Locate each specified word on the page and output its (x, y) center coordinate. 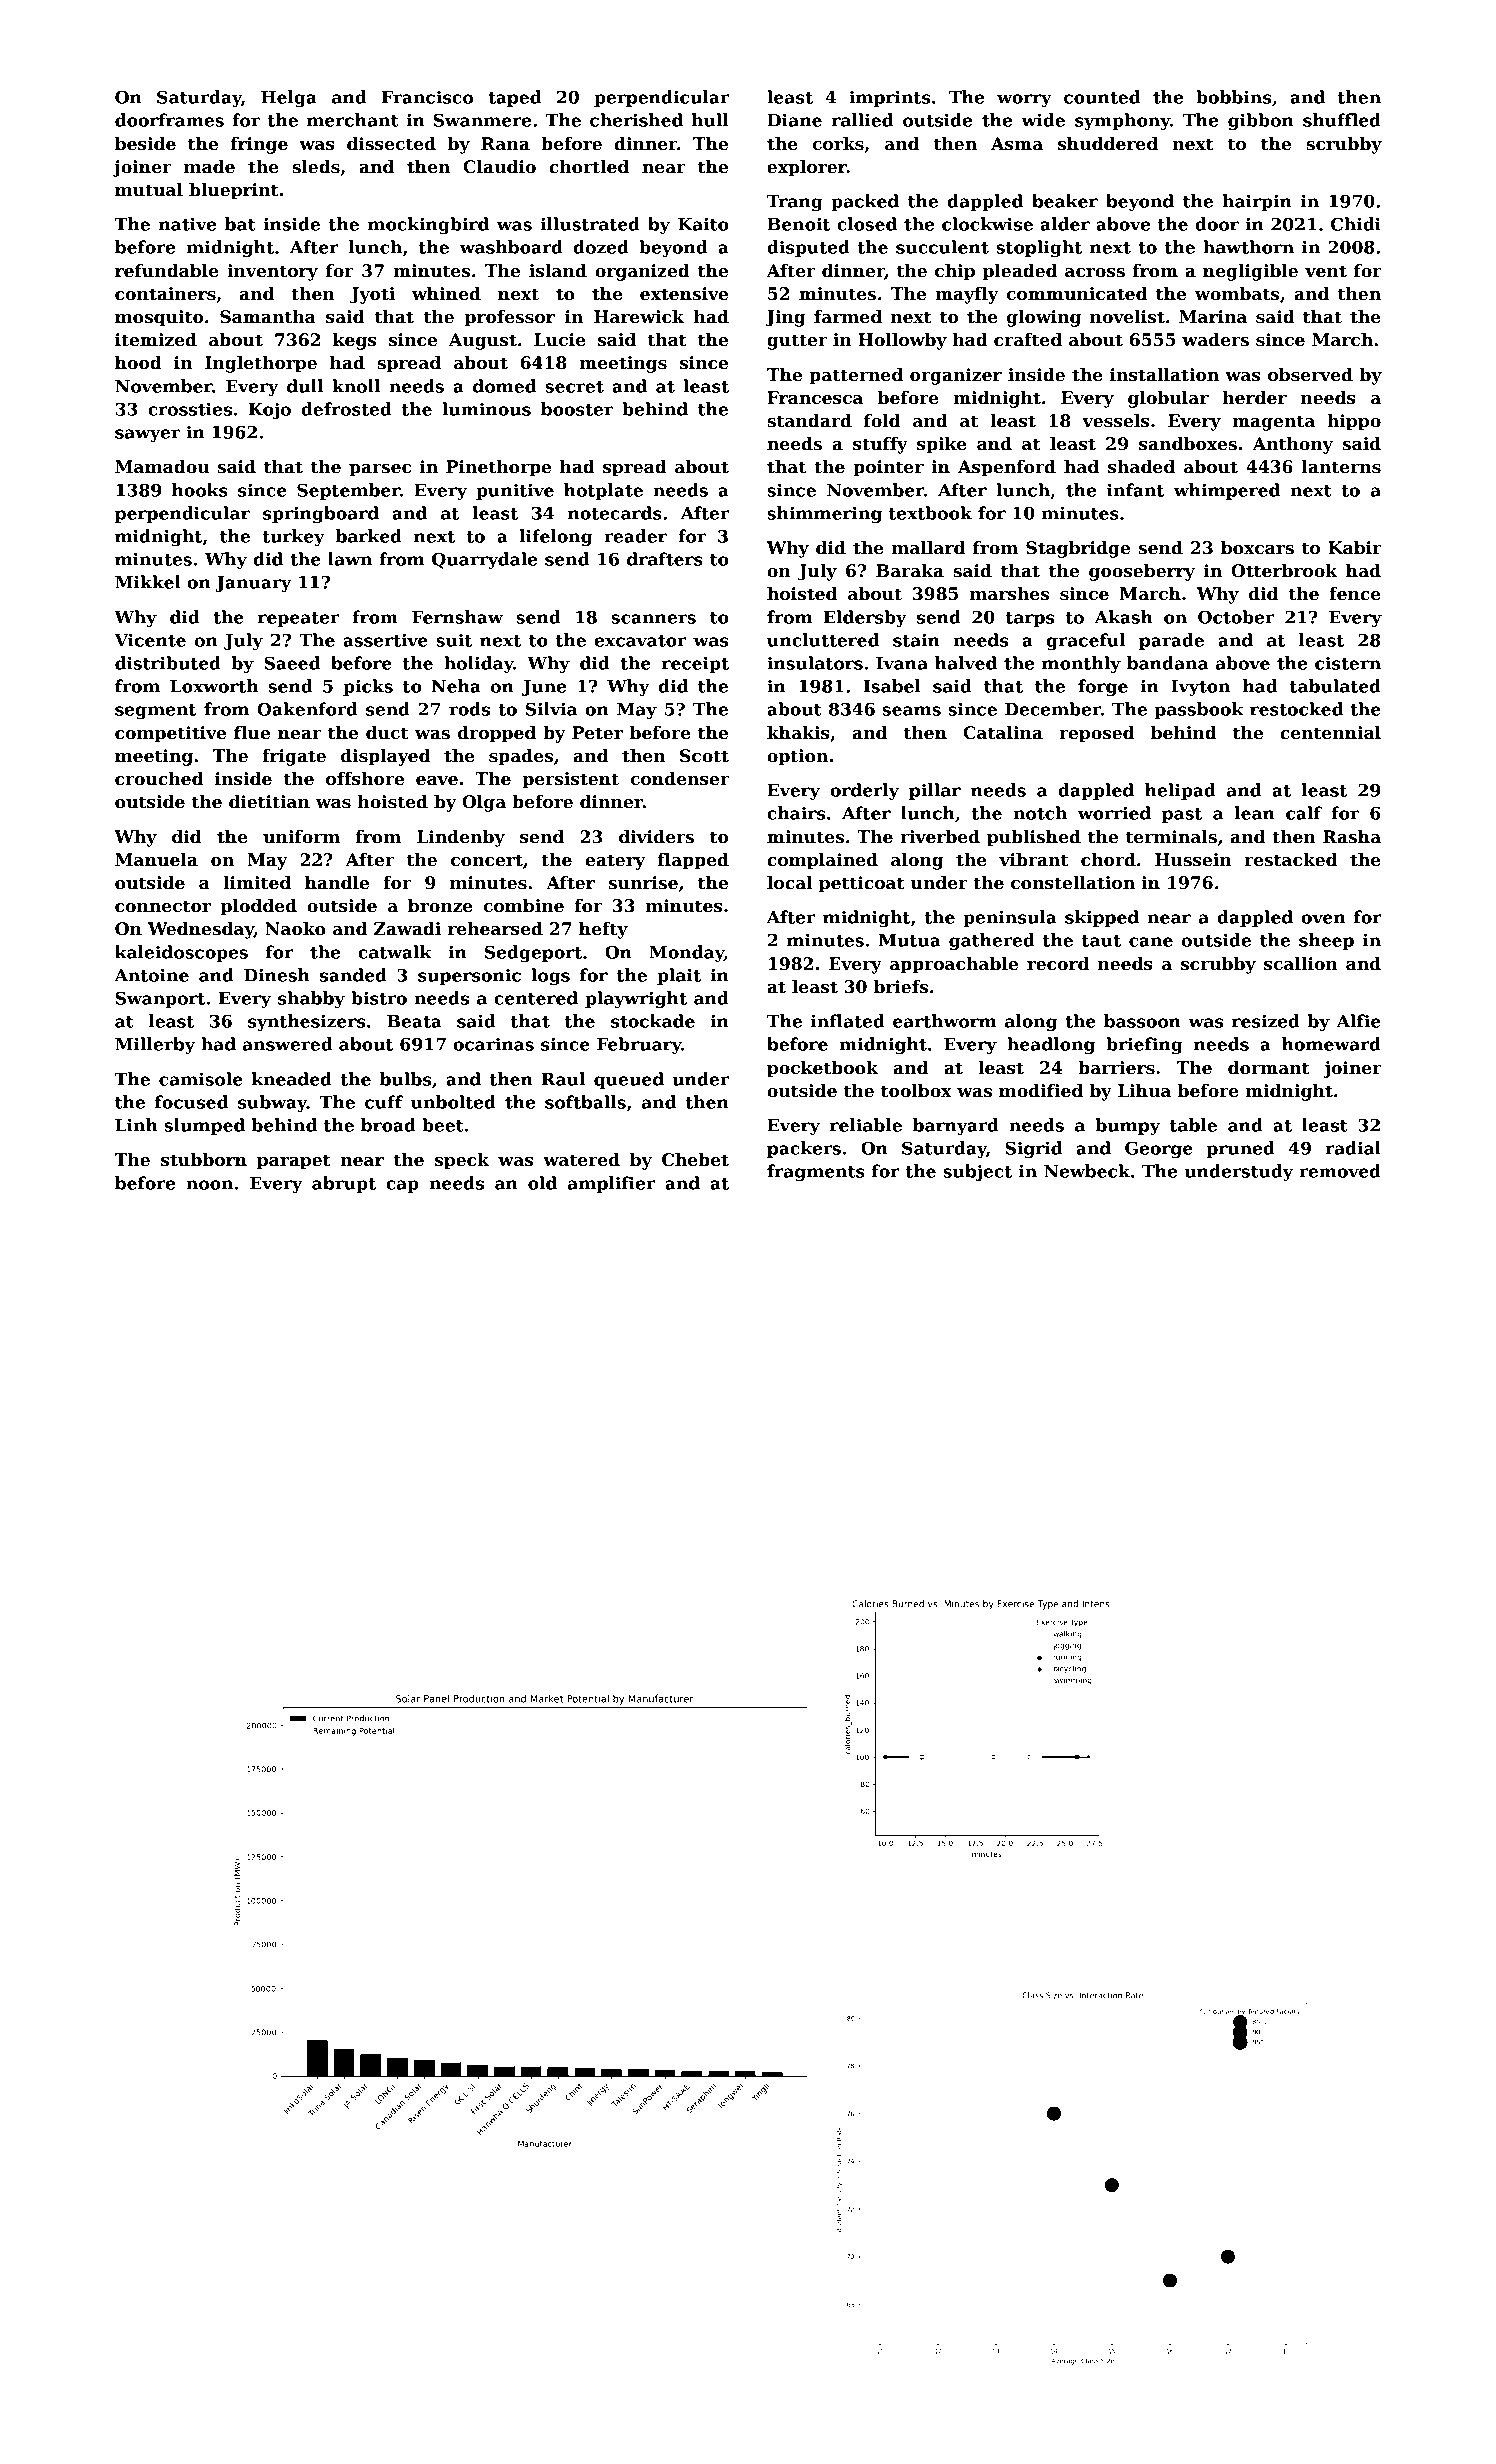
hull (710, 120)
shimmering (824, 514)
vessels (1116, 421)
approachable (954, 965)
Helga (289, 98)
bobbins (1233, 97)
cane (1151, 942)
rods (469, 709)
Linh (136, 1125)
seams (912, 711)
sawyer (147, 435)
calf (1304, 813)
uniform (301, 837)
